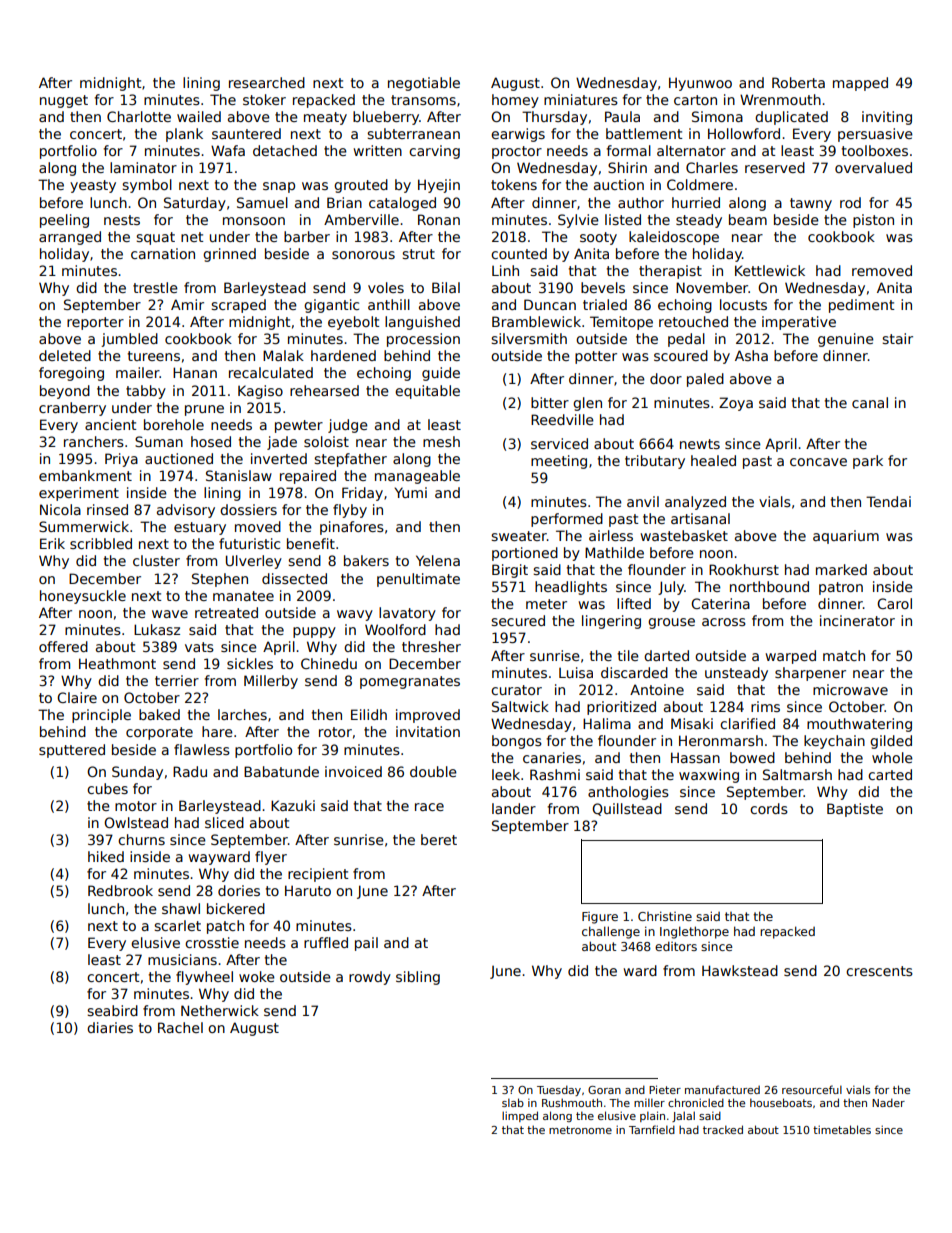 The image size is (952, 1233). Describe the element at coordinates (596, 357) in the screenshot. I see `potter` at that location.
